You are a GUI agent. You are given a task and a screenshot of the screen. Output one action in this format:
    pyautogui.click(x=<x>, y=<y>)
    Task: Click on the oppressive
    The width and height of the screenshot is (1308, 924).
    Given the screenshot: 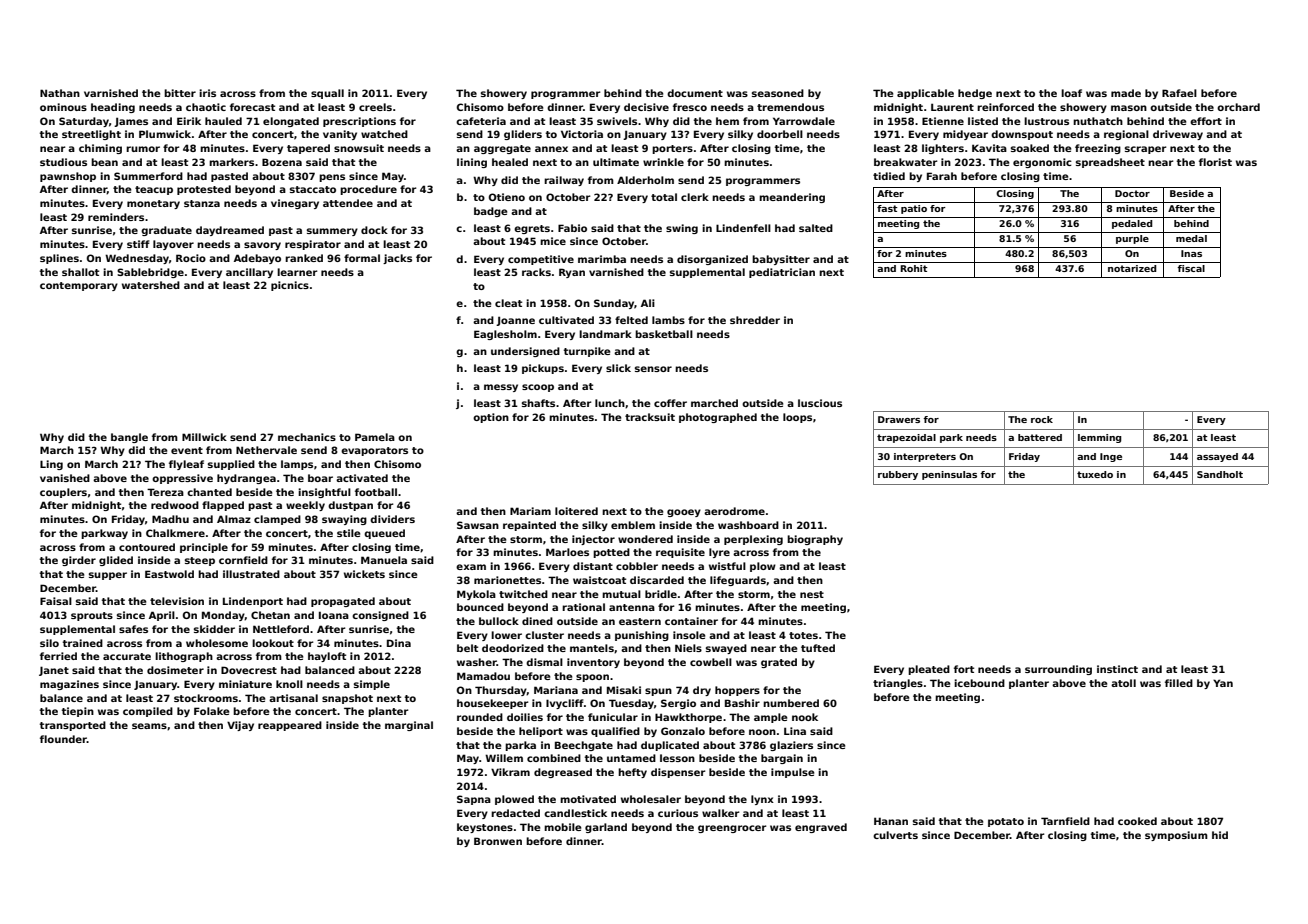 What is the action you would take?
    pyautogui.click(x=182, y=479)
